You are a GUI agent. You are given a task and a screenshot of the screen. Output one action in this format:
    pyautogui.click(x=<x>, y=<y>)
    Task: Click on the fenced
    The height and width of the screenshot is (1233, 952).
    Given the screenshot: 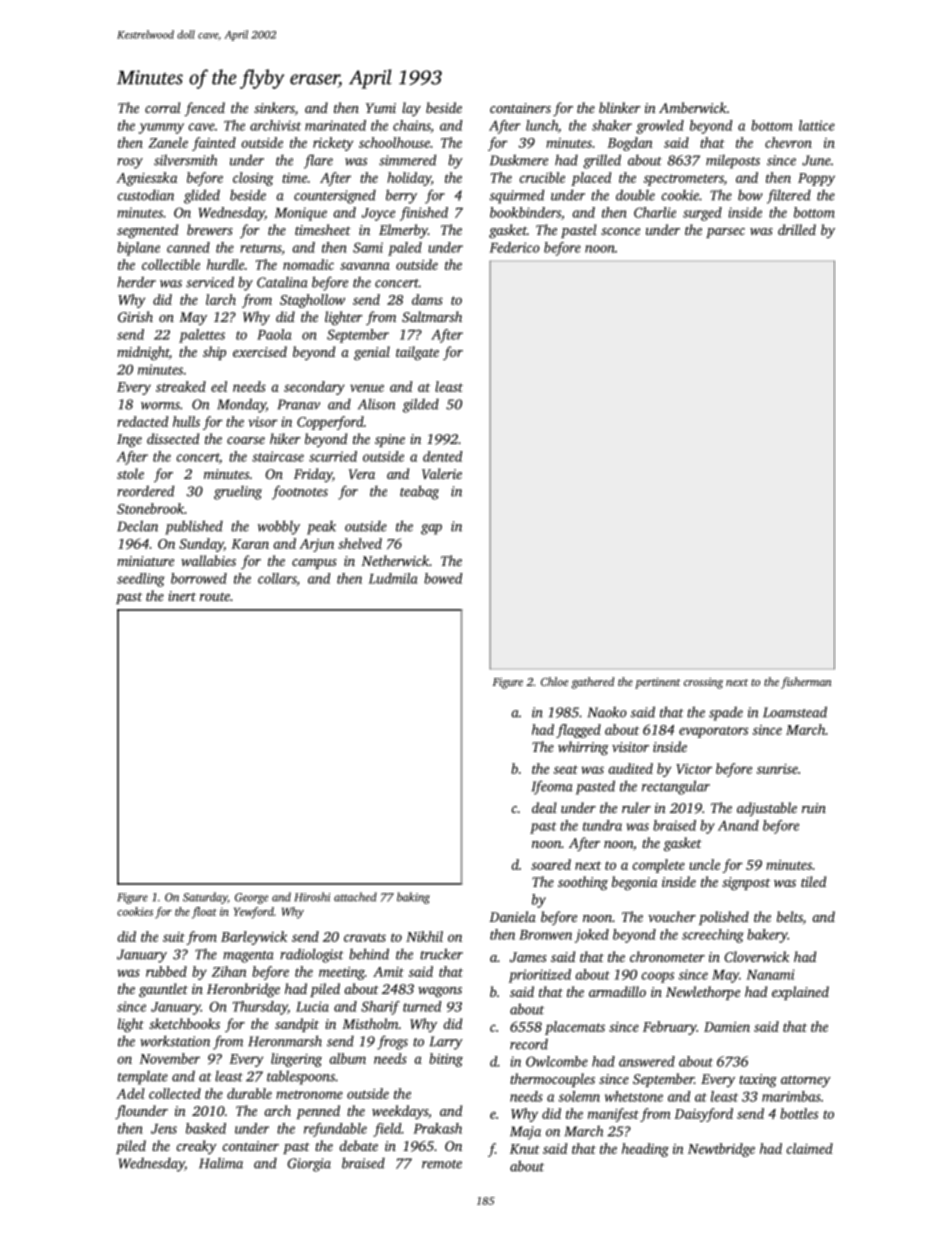 What is the action you would take?
    pyautogui.click(x=204, y=109)
